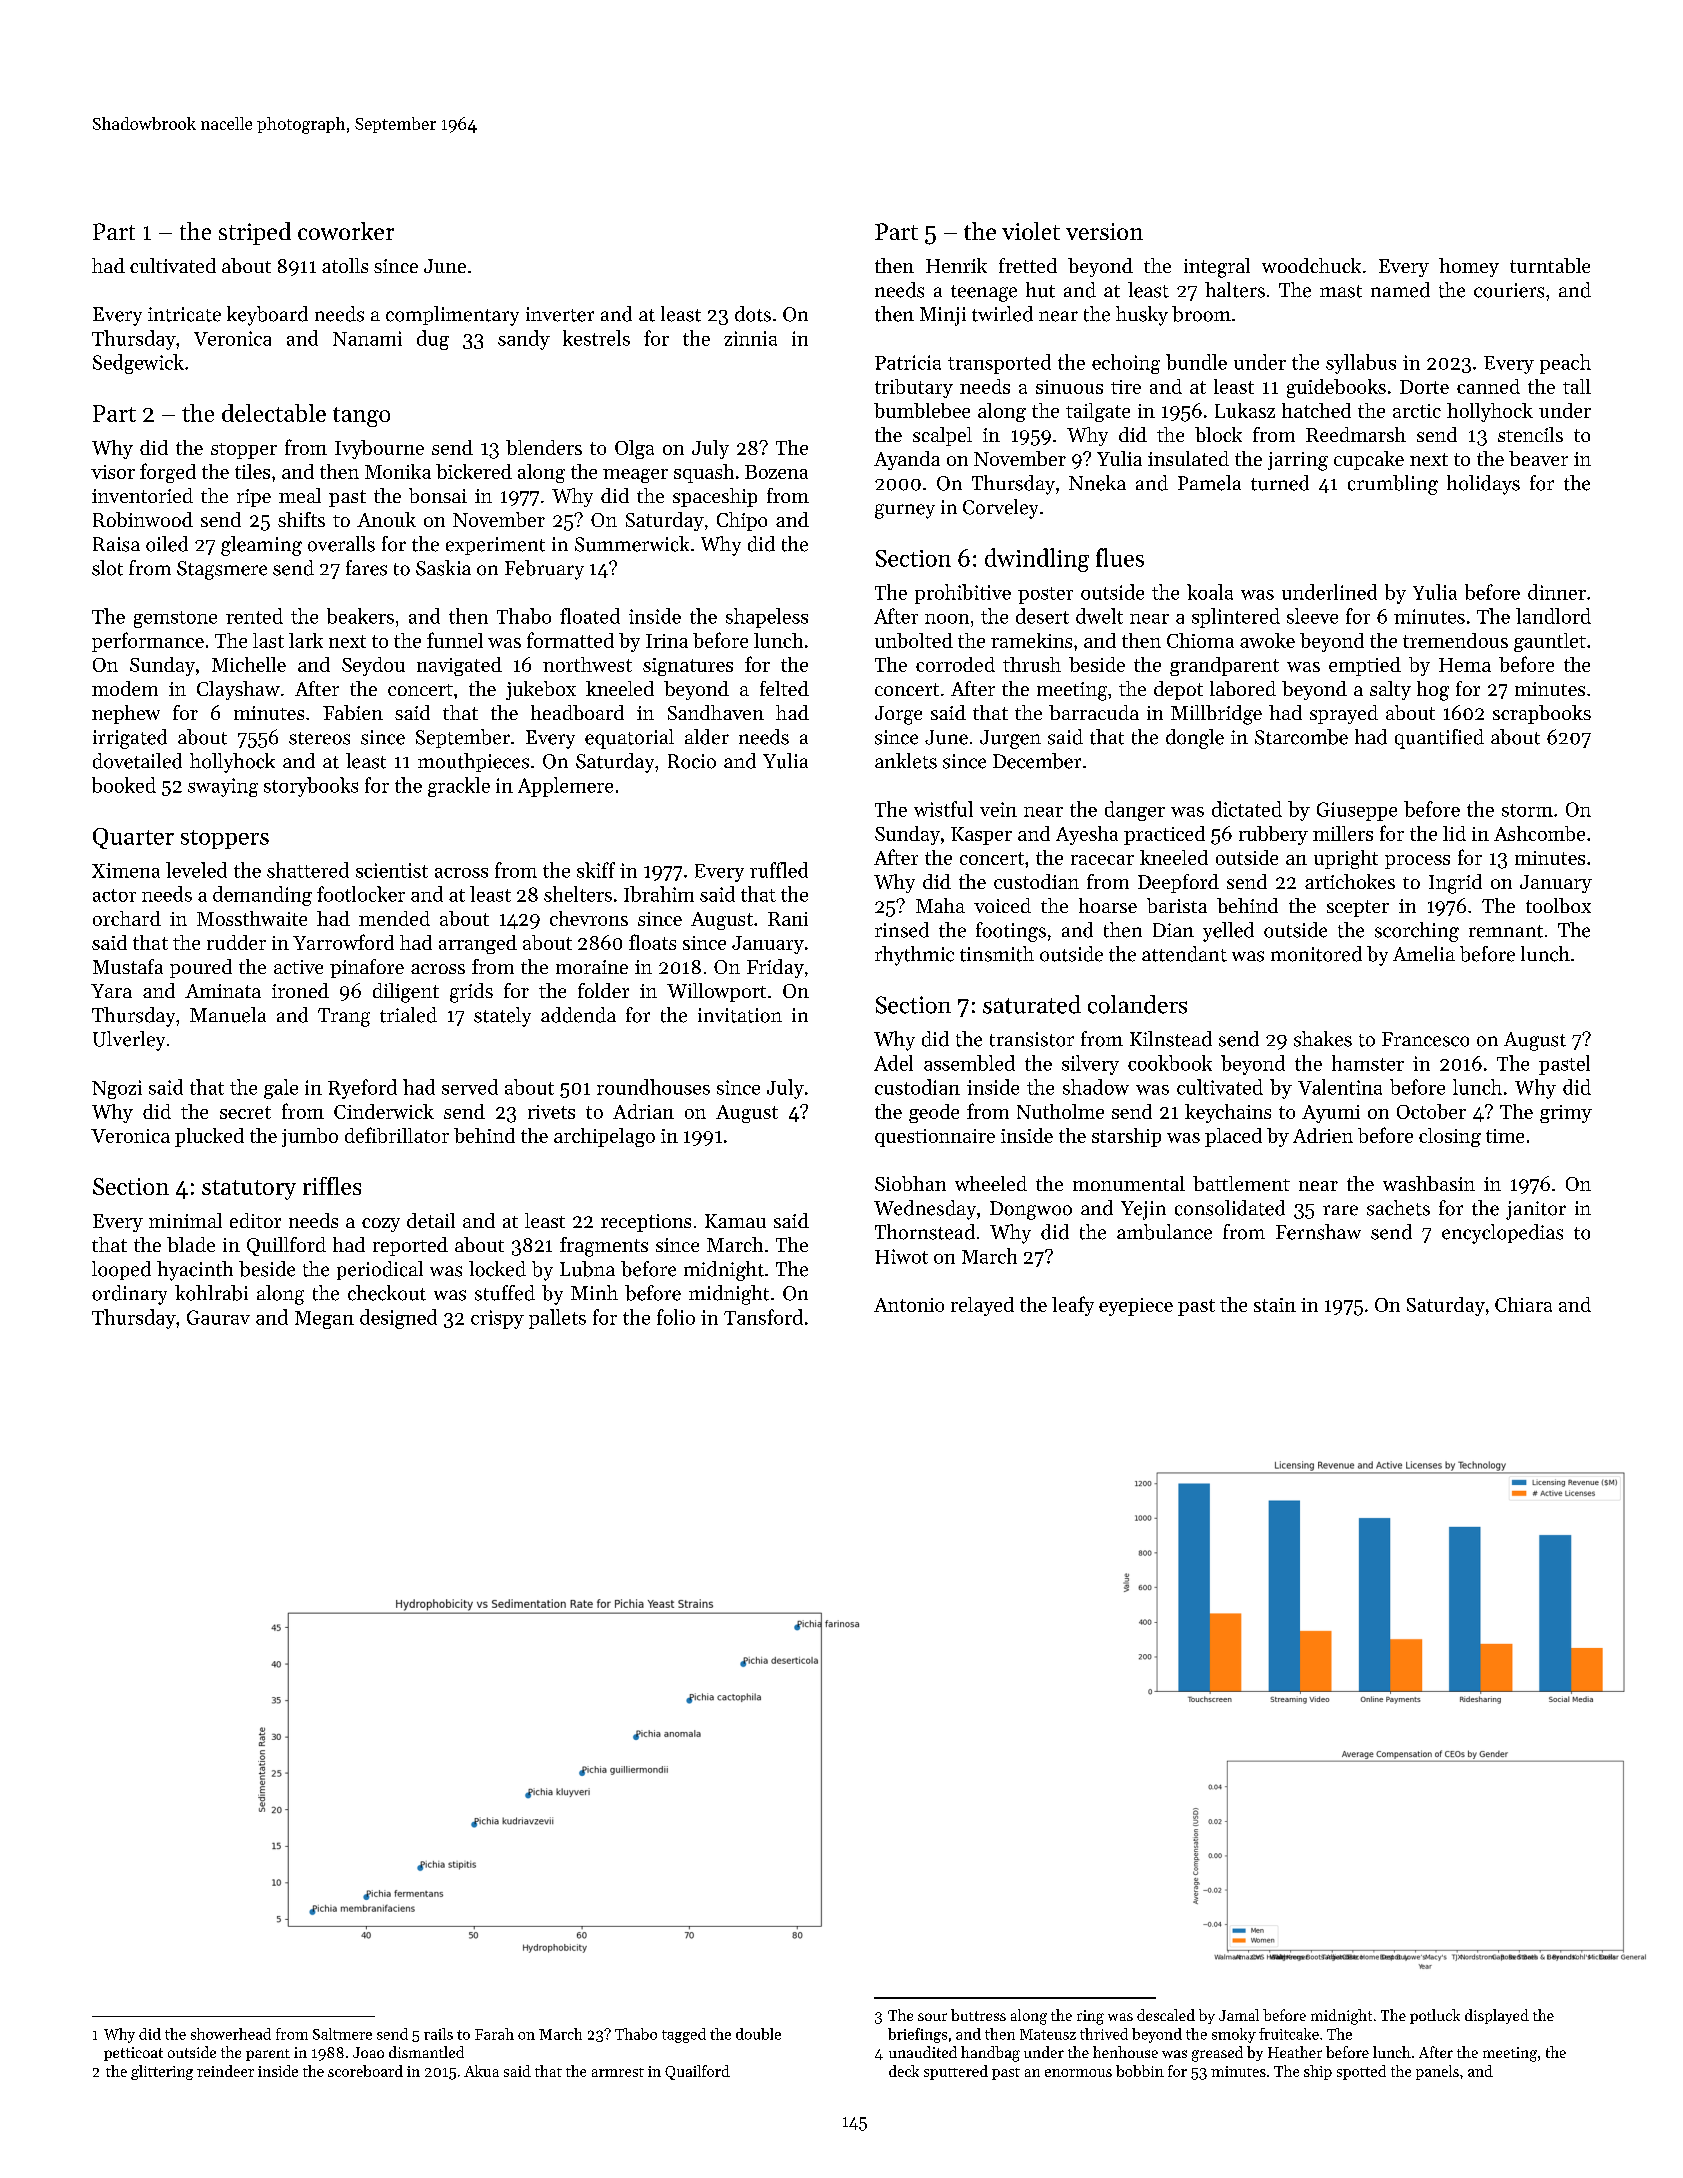 The height and width of the page is (2178, 1683). Describe the element at coordinates (758, 2034) in the page. I see `double` at that location.
